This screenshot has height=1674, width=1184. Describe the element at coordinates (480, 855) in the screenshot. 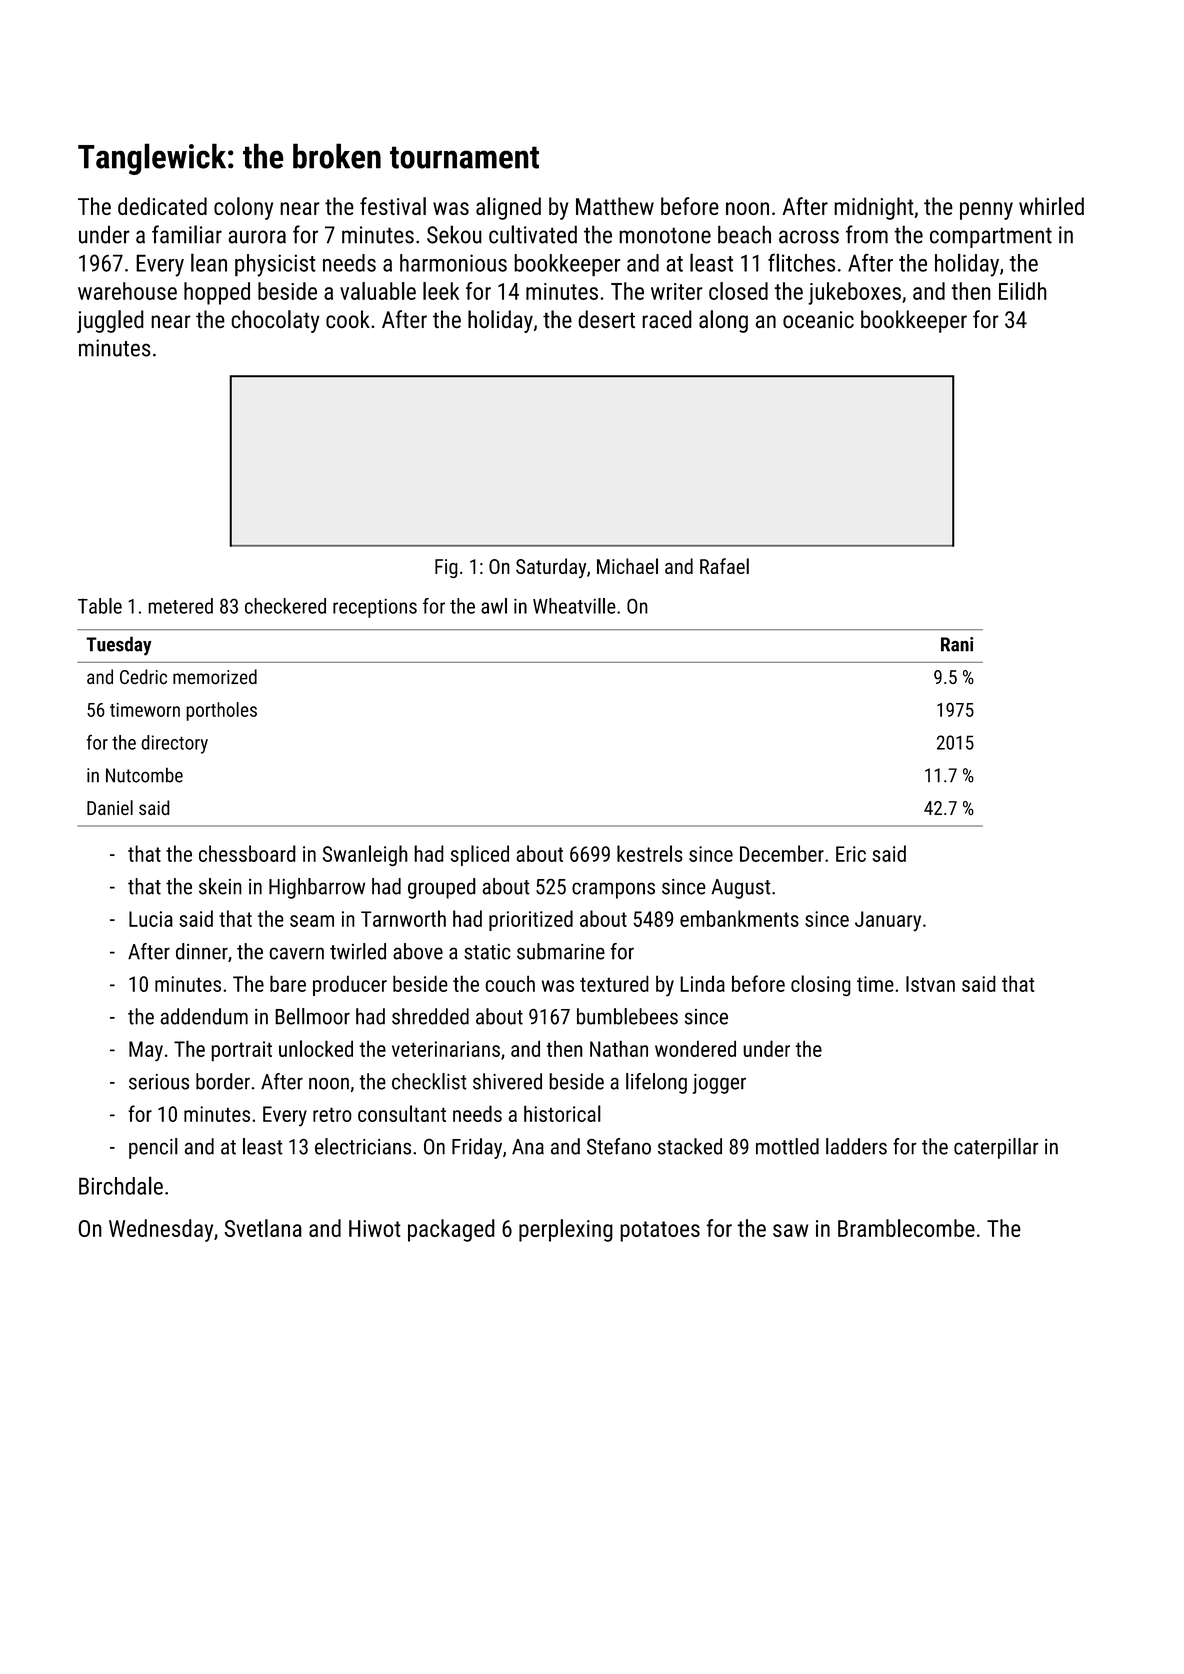

I see `spliced` at that location.
